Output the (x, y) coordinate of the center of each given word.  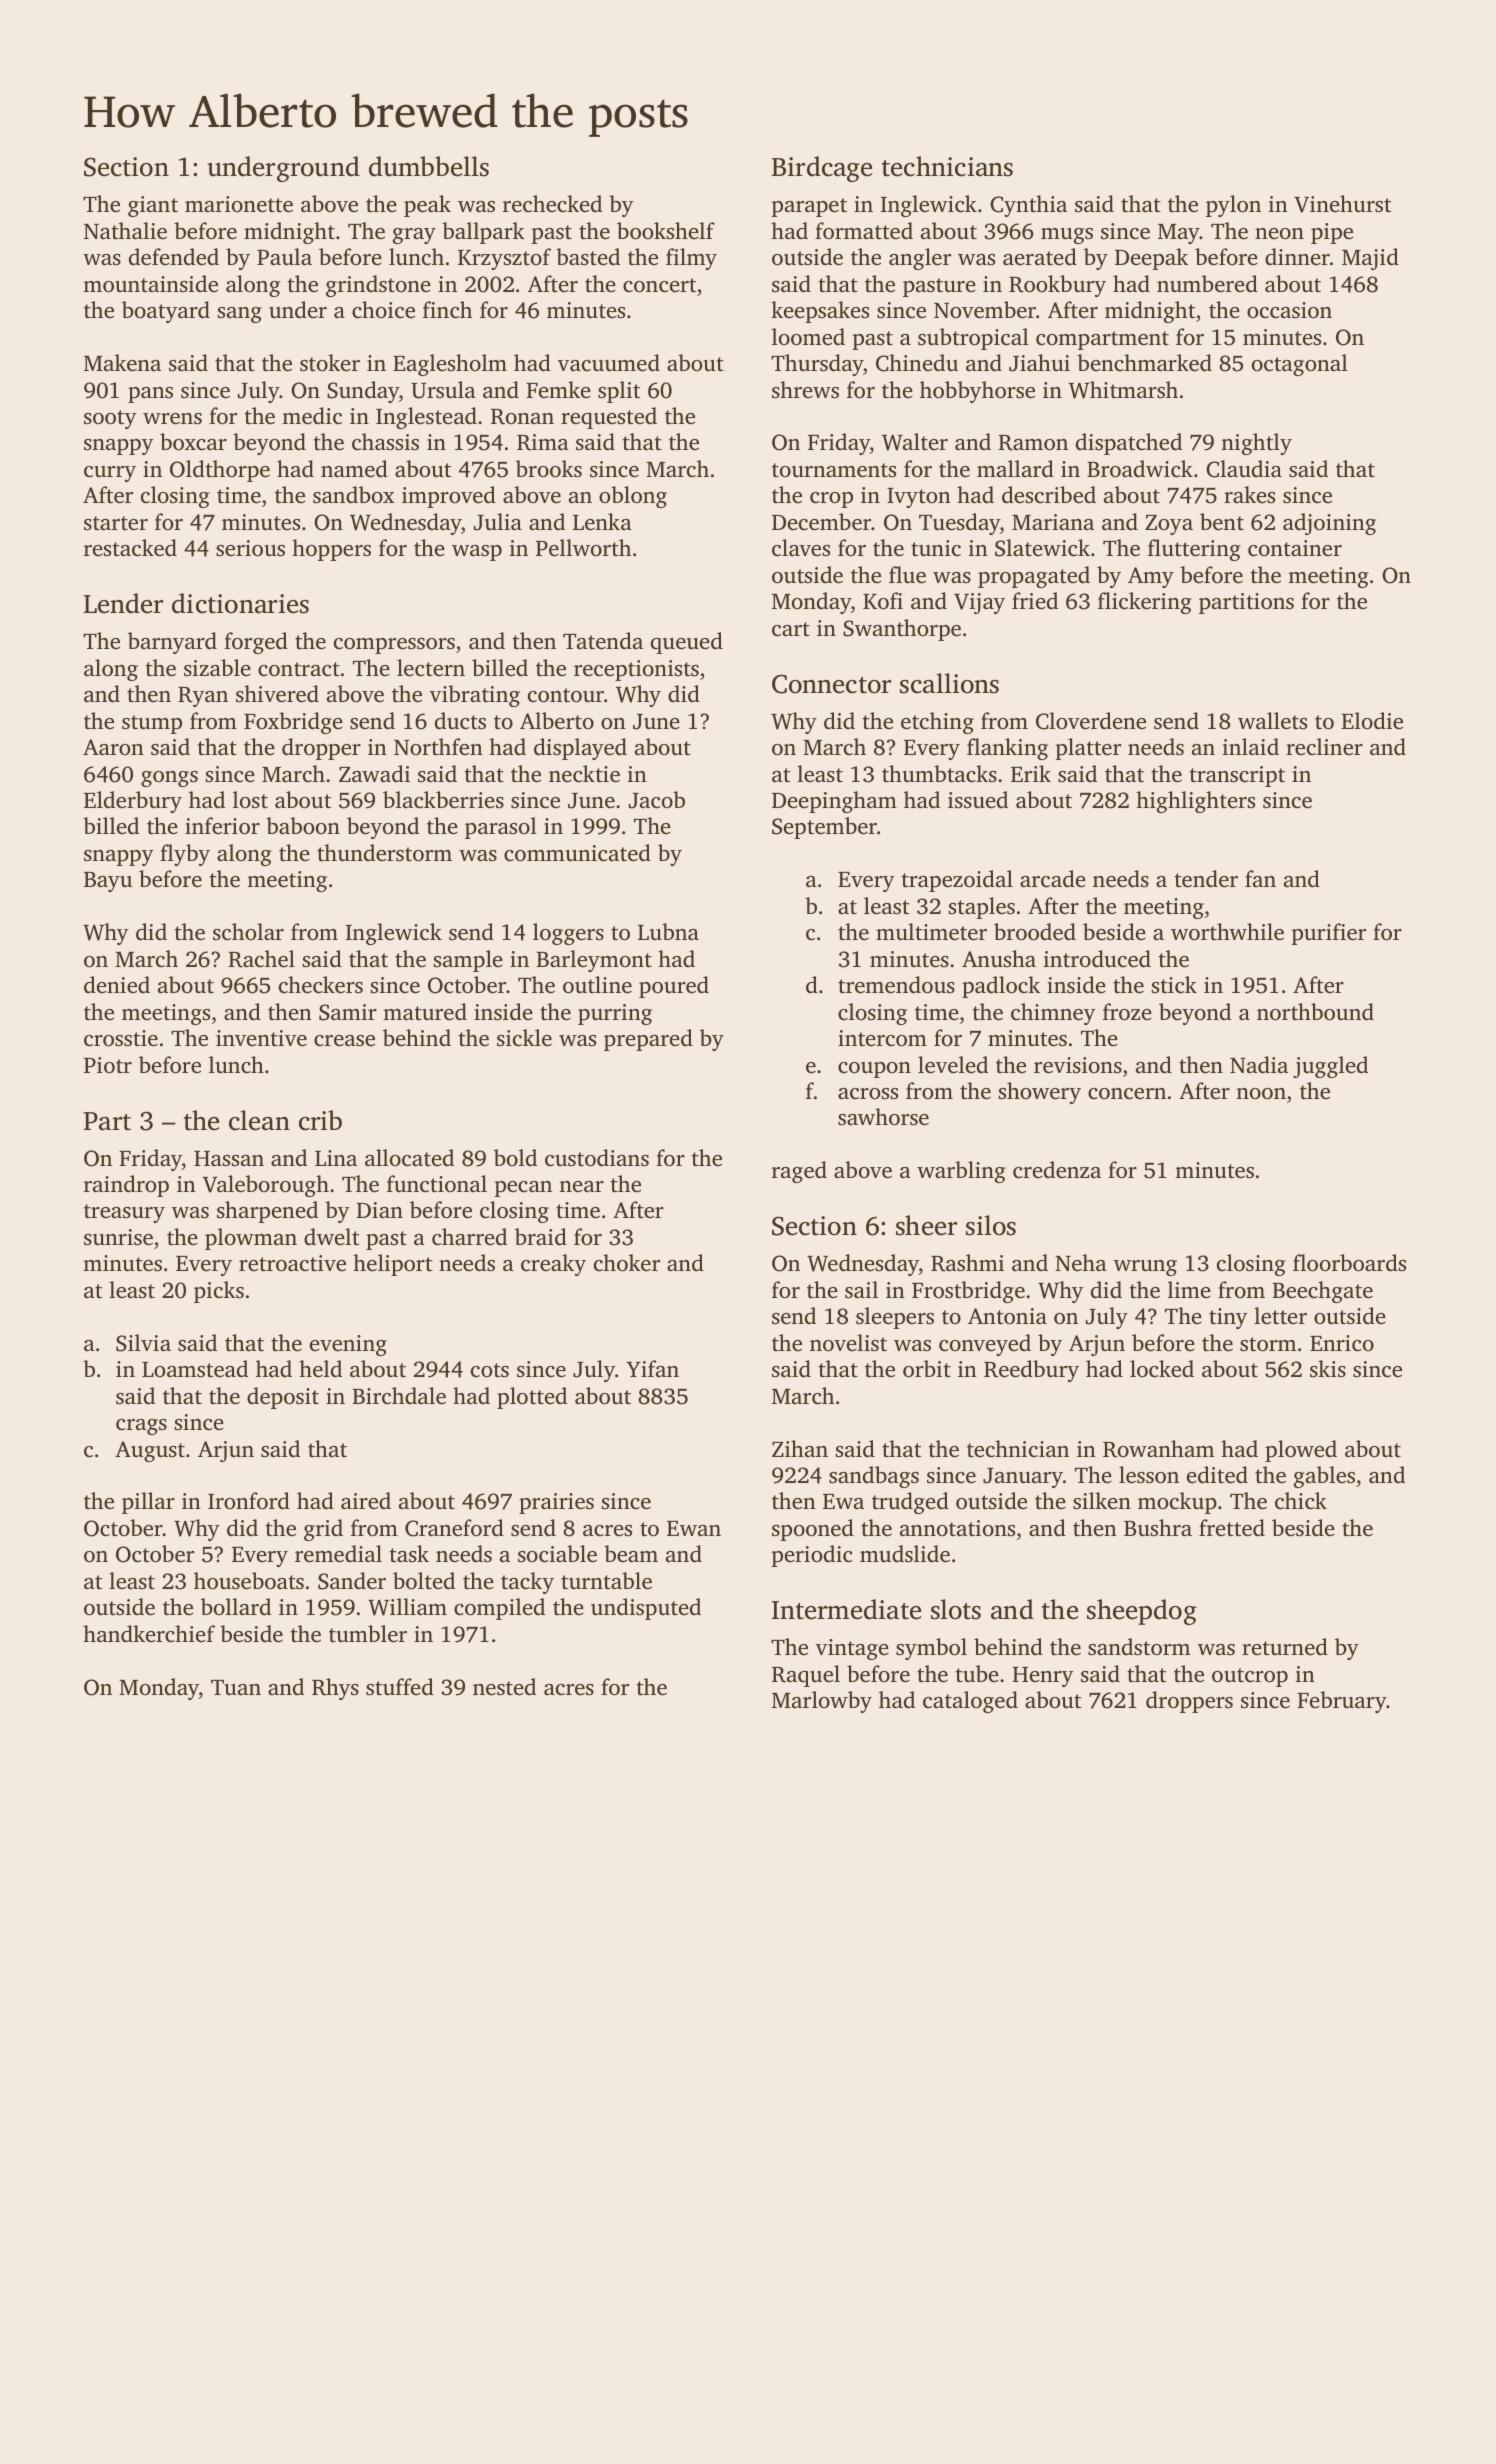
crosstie (121, 1038)
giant (153, 206)
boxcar (193, 442)
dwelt (331, 1236)
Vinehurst (1342, 204)
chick (1301, 1501)
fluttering (1194, 550)
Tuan (236, 1687)
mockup (1177, 1503)
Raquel (806, 1676)
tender (1206, 879)
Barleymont (594, 961)
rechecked (552, 204)
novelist (848, 1343)
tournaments (834, 470)
